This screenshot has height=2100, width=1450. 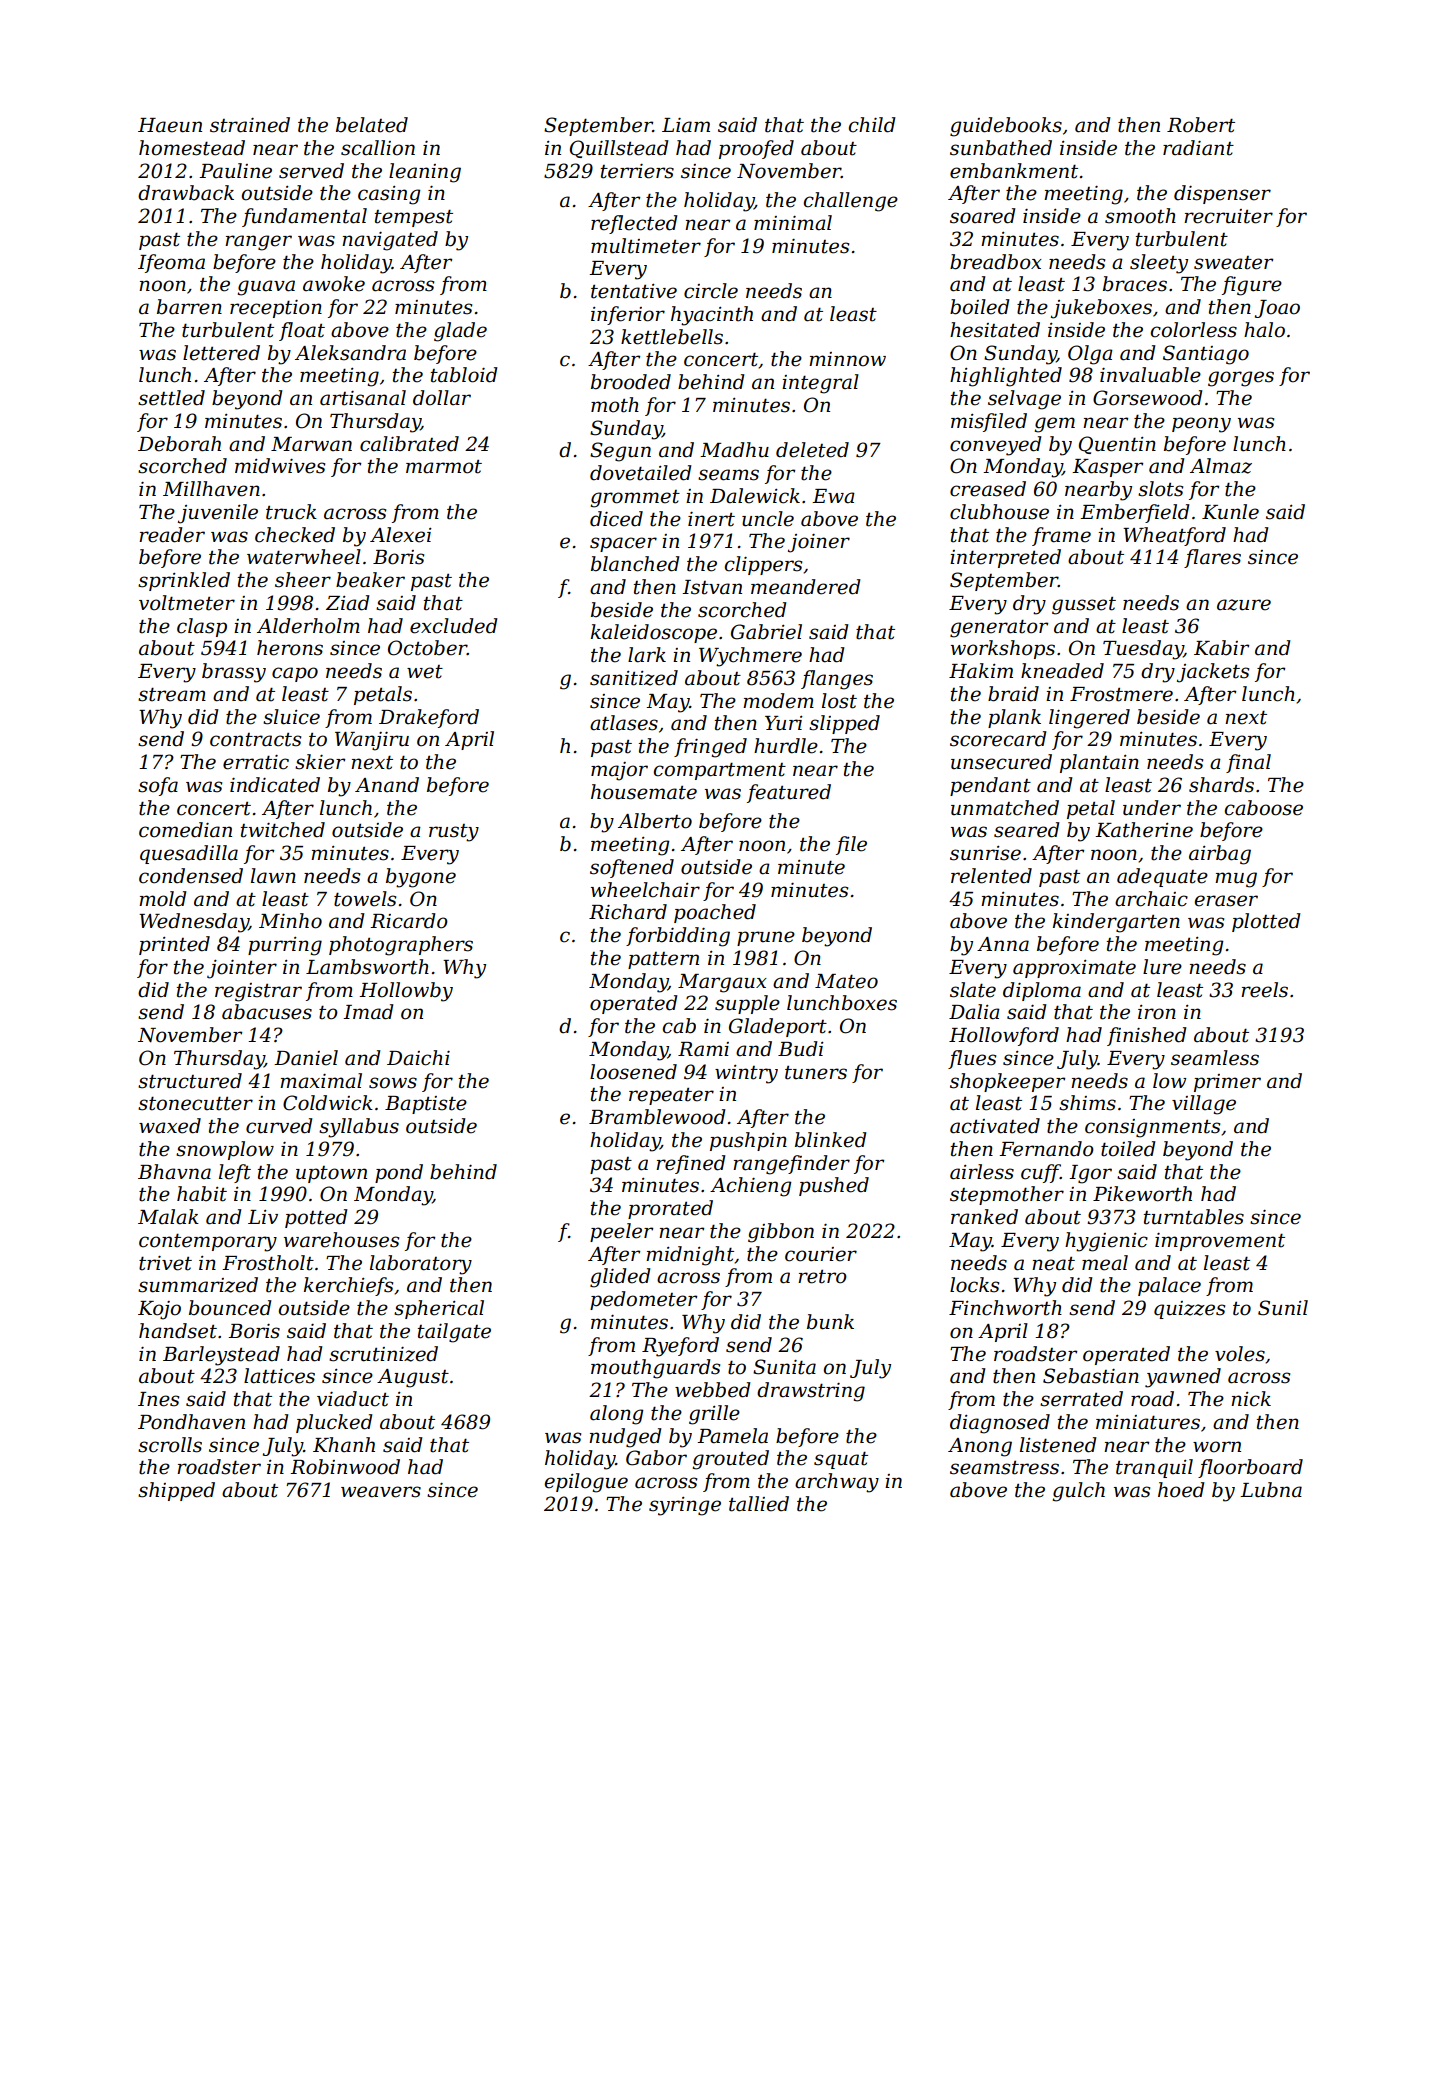 I want to click on mold, so click(x=163, y=899).
